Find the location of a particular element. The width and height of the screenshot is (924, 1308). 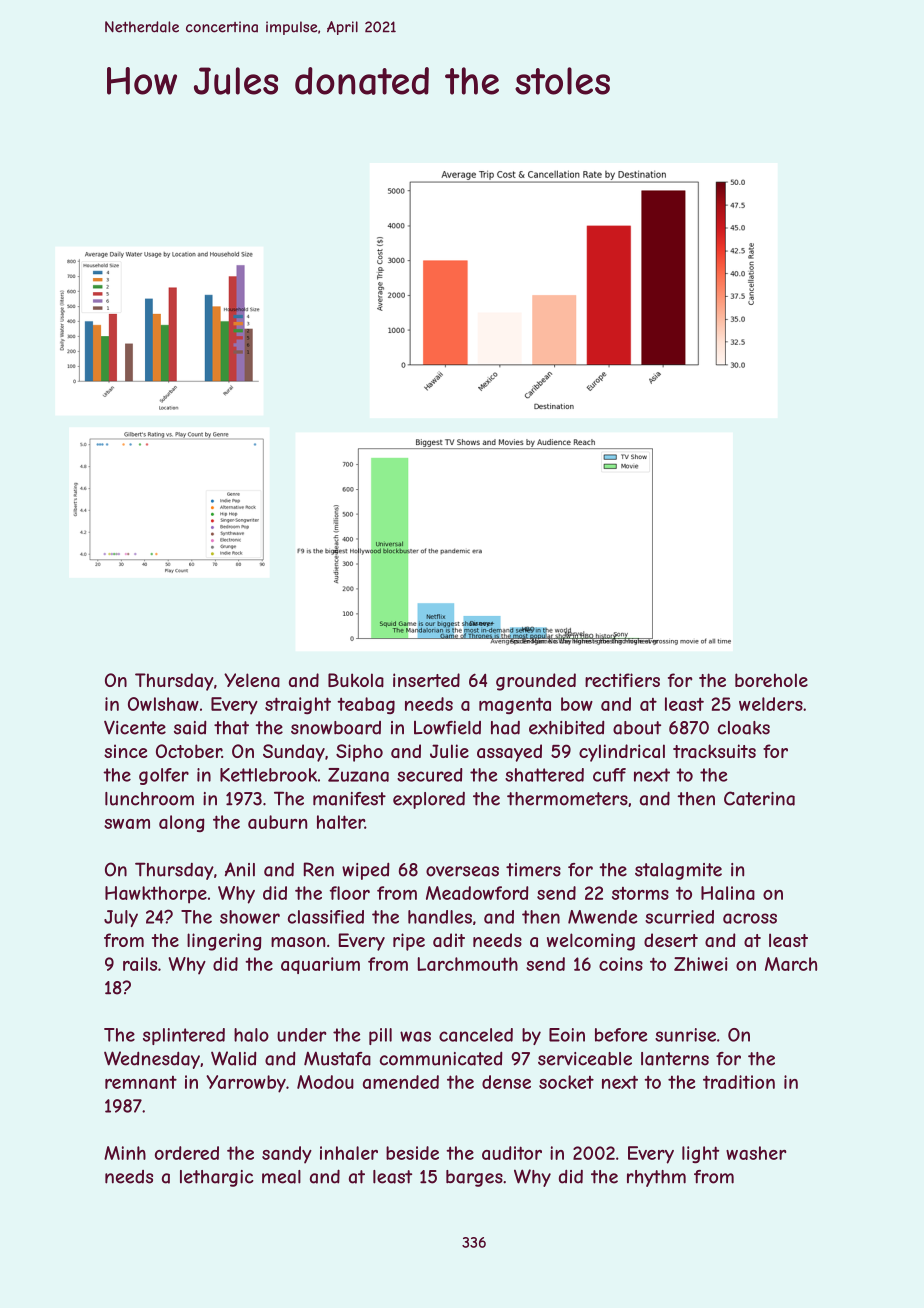

Yarrowby is located at coordinates (246, 1084).
